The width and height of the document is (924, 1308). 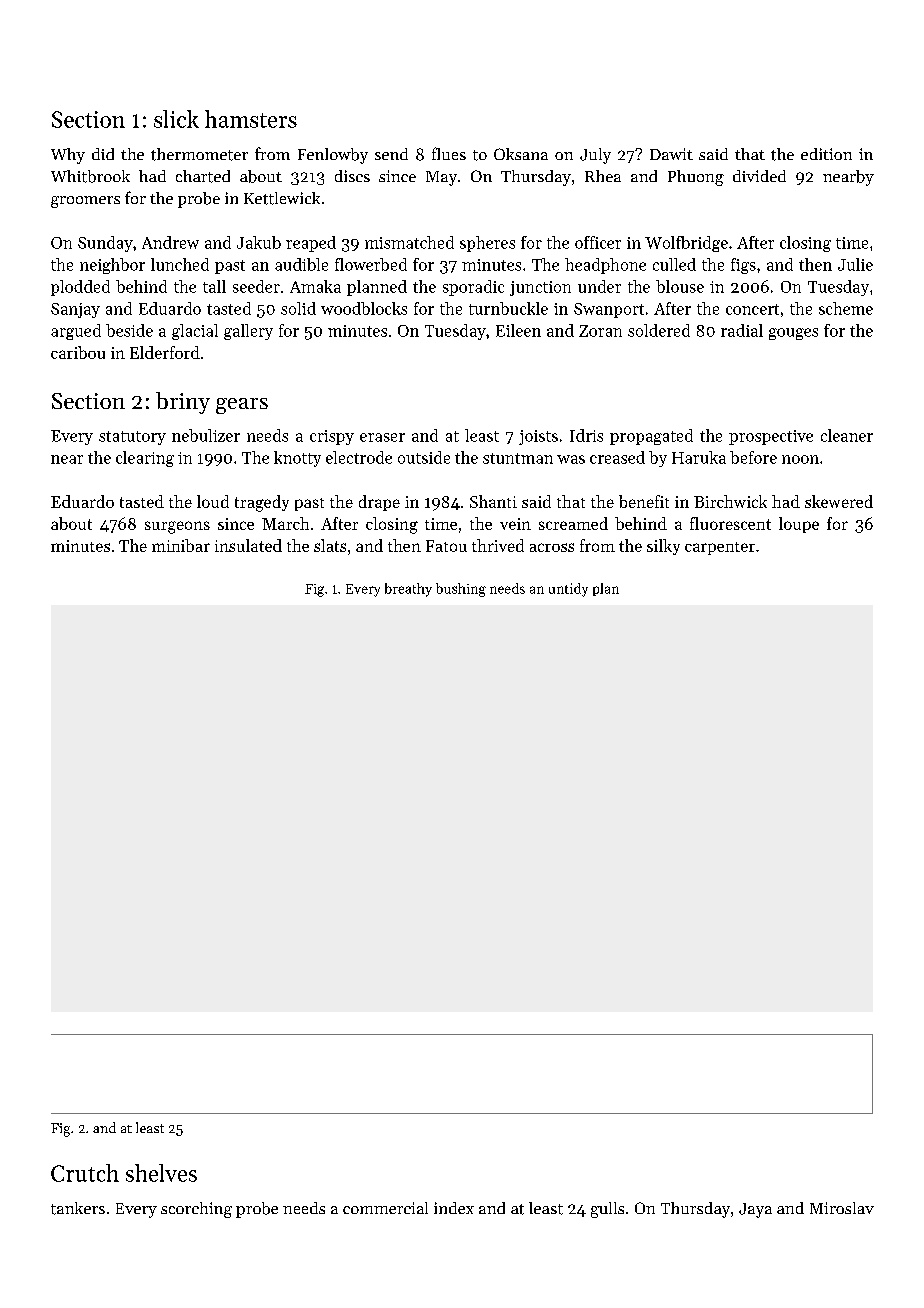 What do you see at coordinates (720, 548) in the document?
I see `carpenter` at bounding box center [720, 548].
